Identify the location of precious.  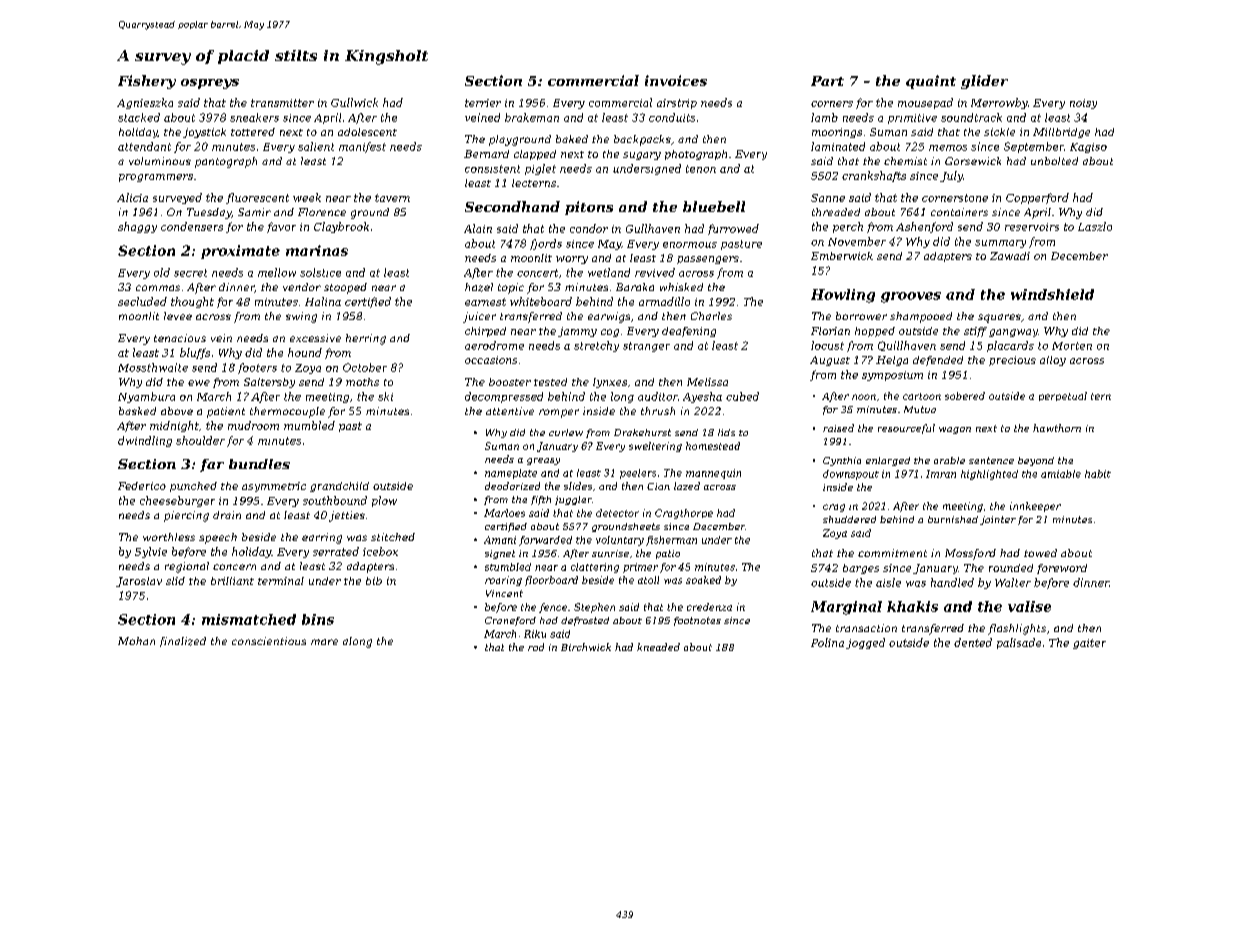
(1012, 361).
